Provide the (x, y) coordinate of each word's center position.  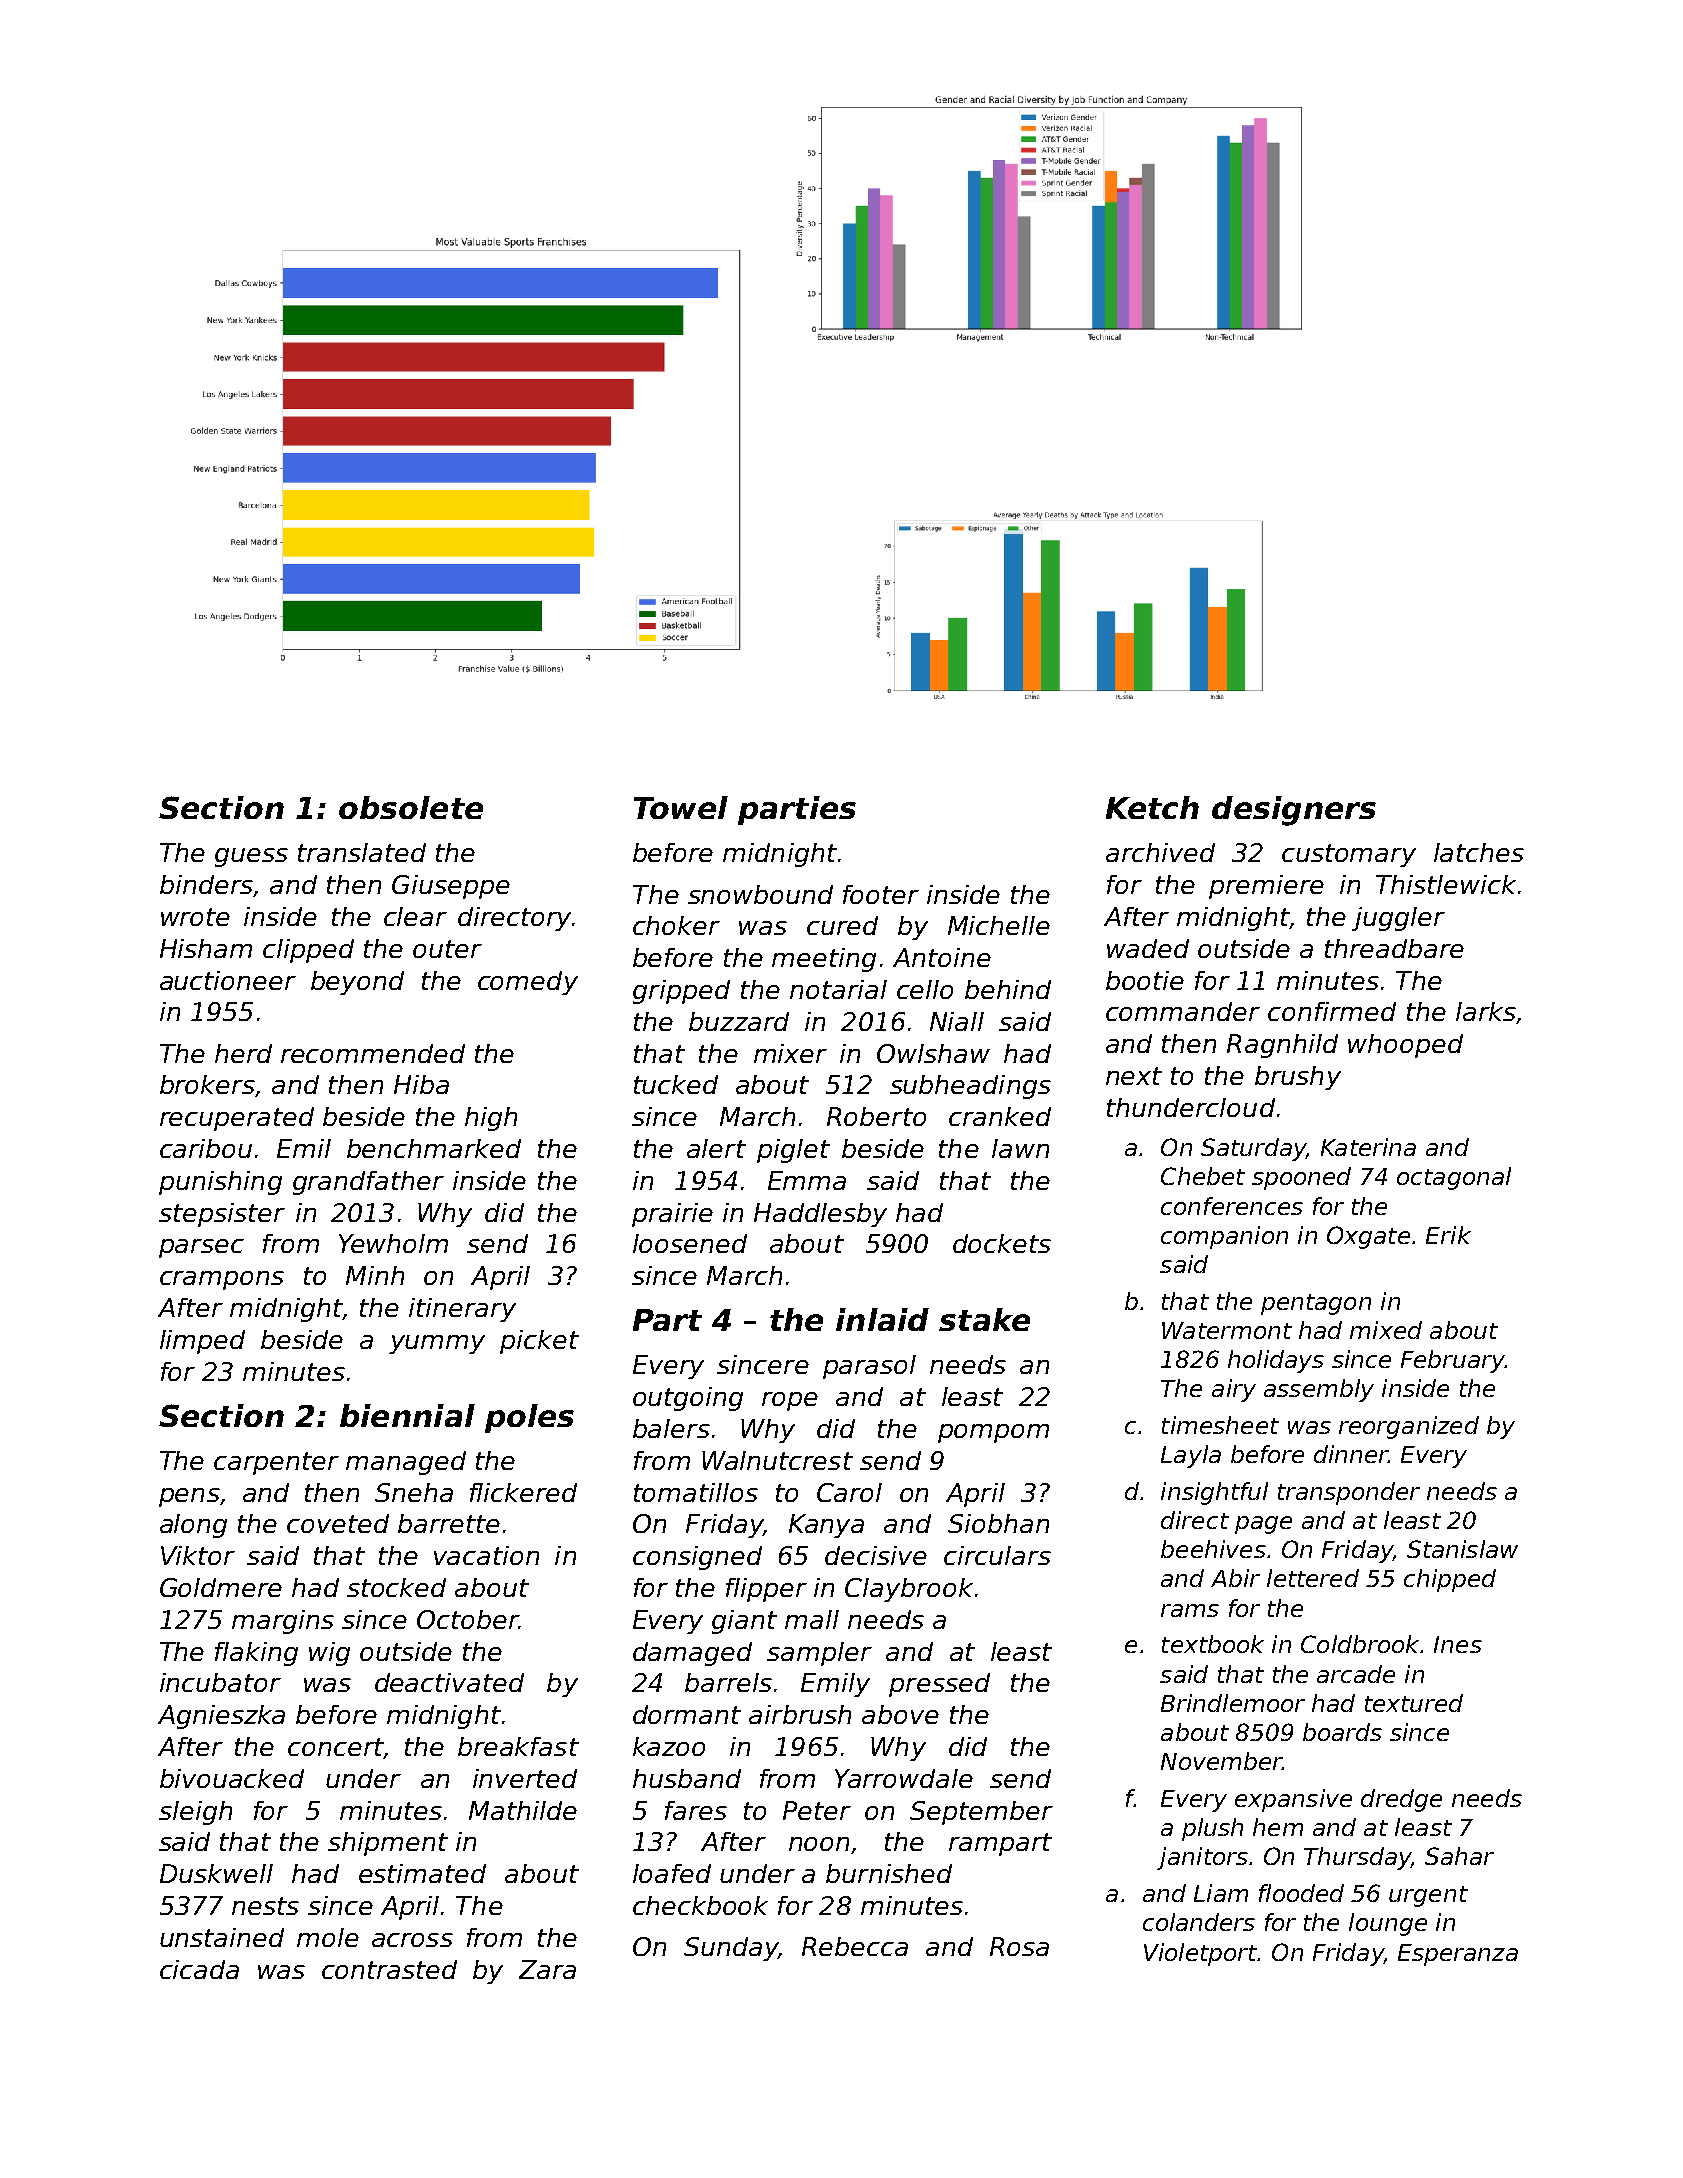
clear (415, 916)
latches (1479, 852)
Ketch (1152, 807)
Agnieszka (221, 1717)
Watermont (1227, 1330)
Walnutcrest (777, 1460)
